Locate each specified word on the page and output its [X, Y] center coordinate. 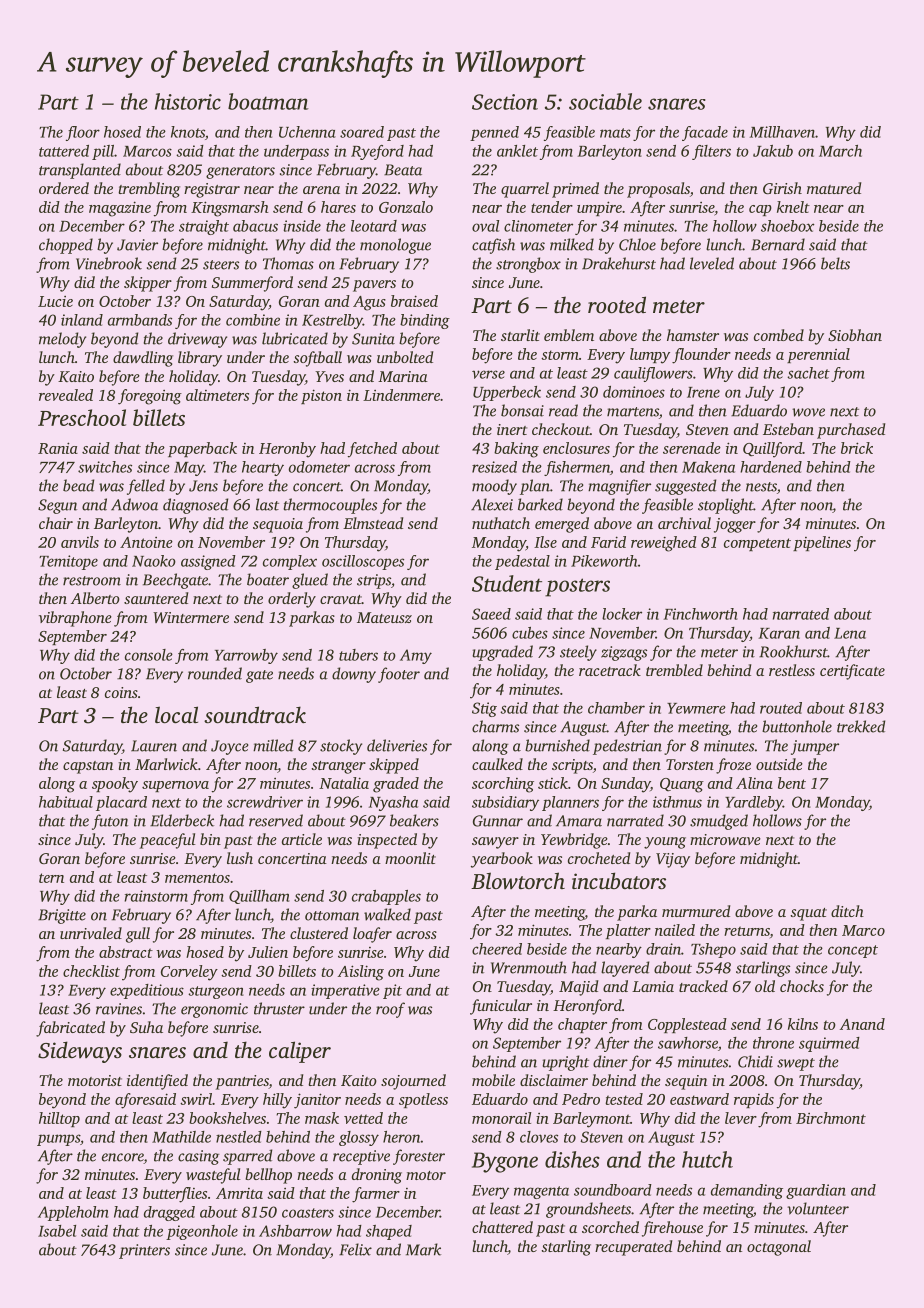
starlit [520, 335]
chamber [616, 708]
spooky [115, 785]
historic [188, 101]
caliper [300, 1052]
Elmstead [373, 523]
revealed [66, 395]
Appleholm [73, 1213]
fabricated [70, 1029]
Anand [862, 1024]
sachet [808, 373]
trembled [674, 670]
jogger [735, 525]
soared [362, 132]
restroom [92, 581]
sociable [605, 101]
